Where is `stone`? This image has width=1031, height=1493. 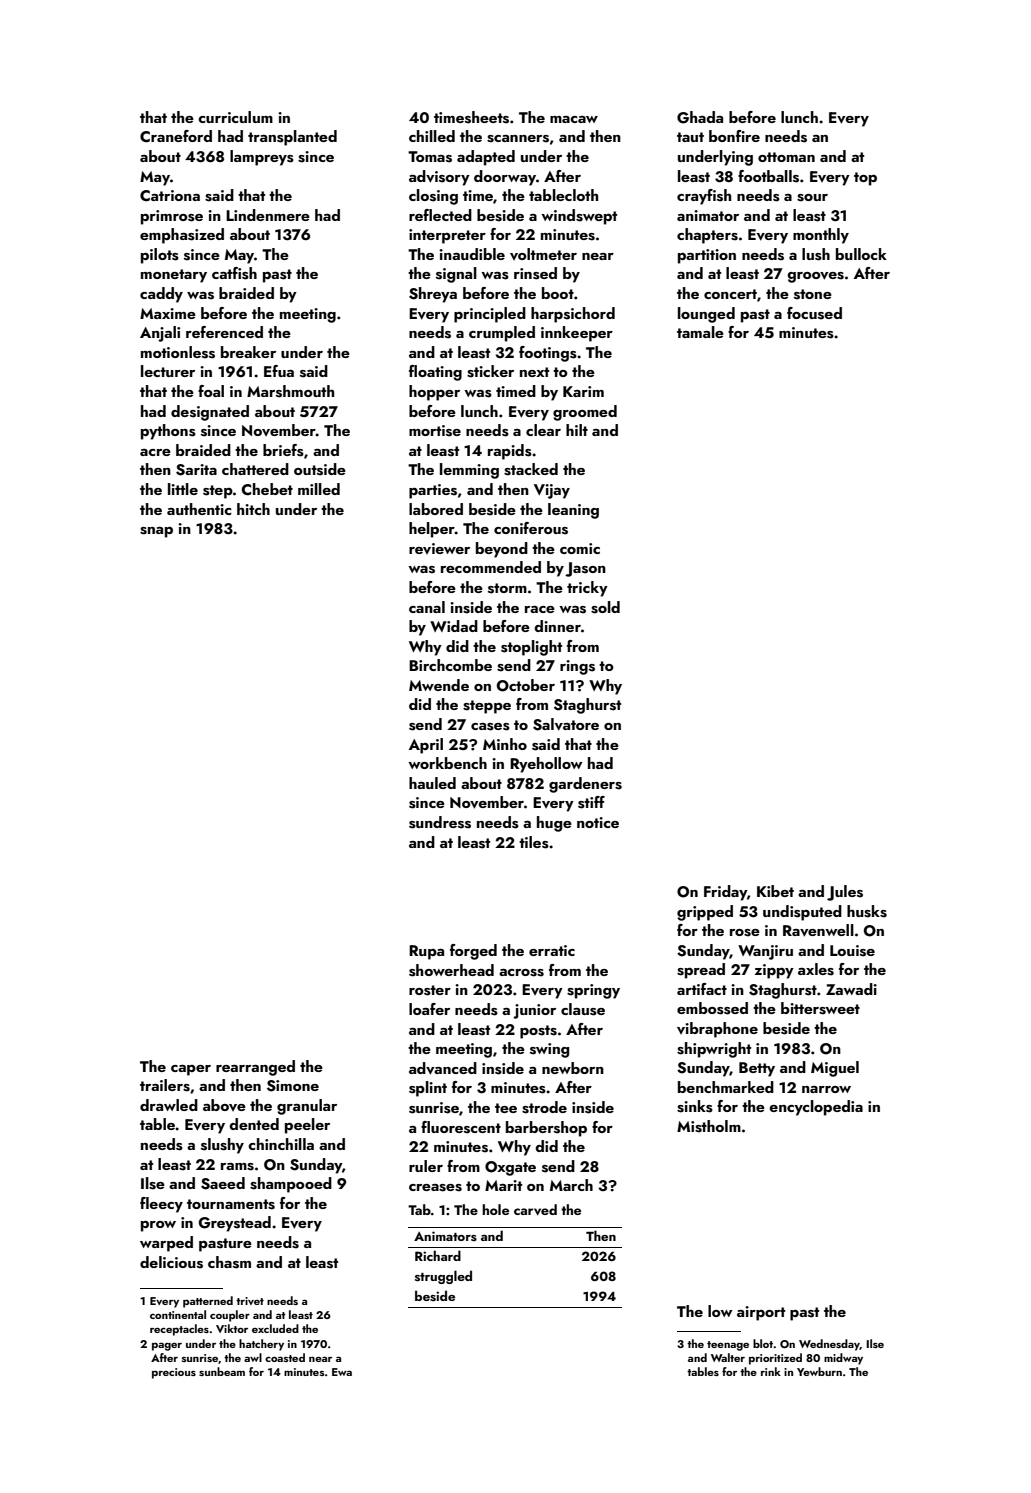 stone is located at coordinates (813, 294).
